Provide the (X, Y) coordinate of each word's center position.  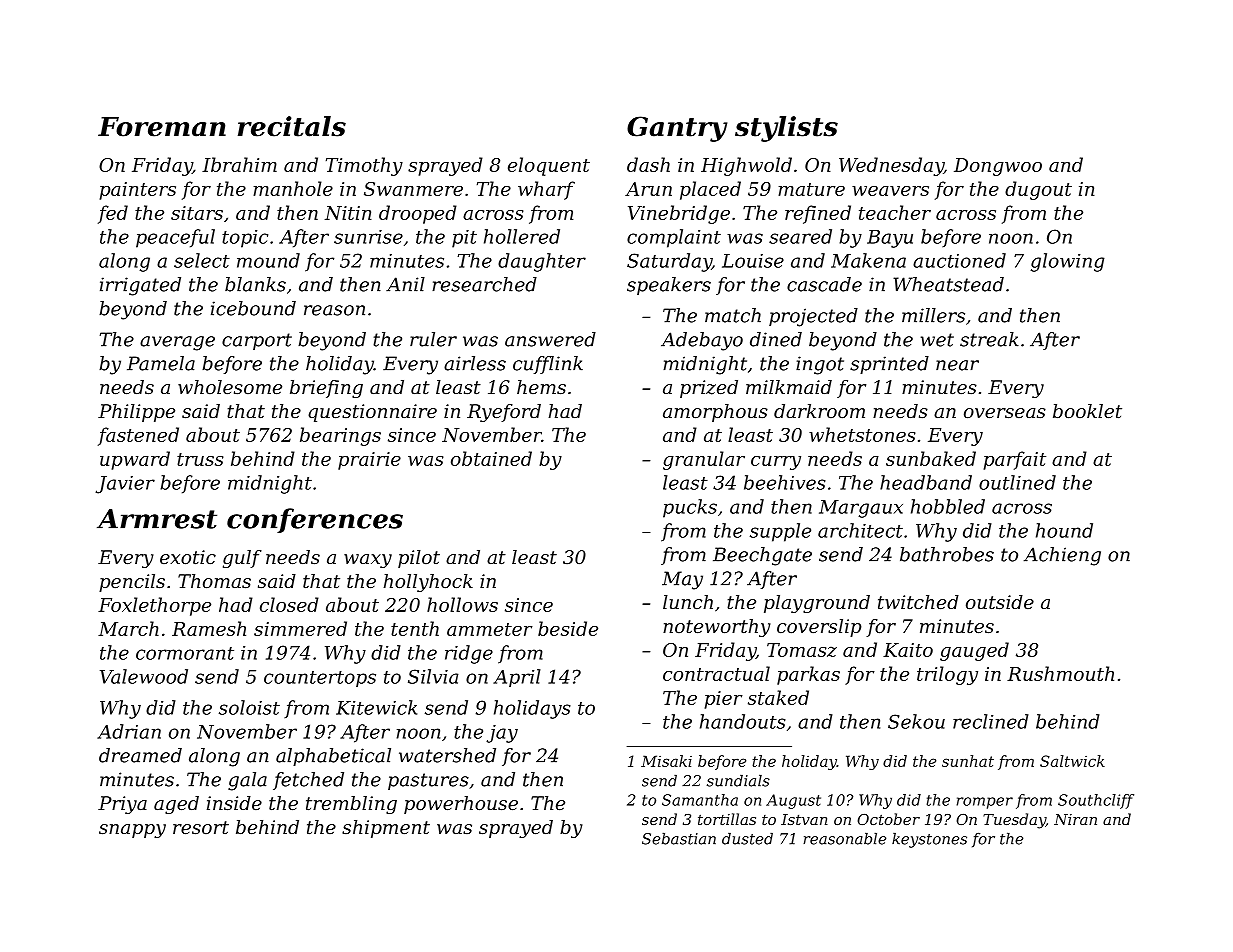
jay (502, 734)
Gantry (677, 129)
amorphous (715, 413)
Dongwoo (998, 167)
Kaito (908, 650)
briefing (326, 389)
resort (201, 827)
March (128, 628)
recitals (292, 126)
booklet (1087, 411)
